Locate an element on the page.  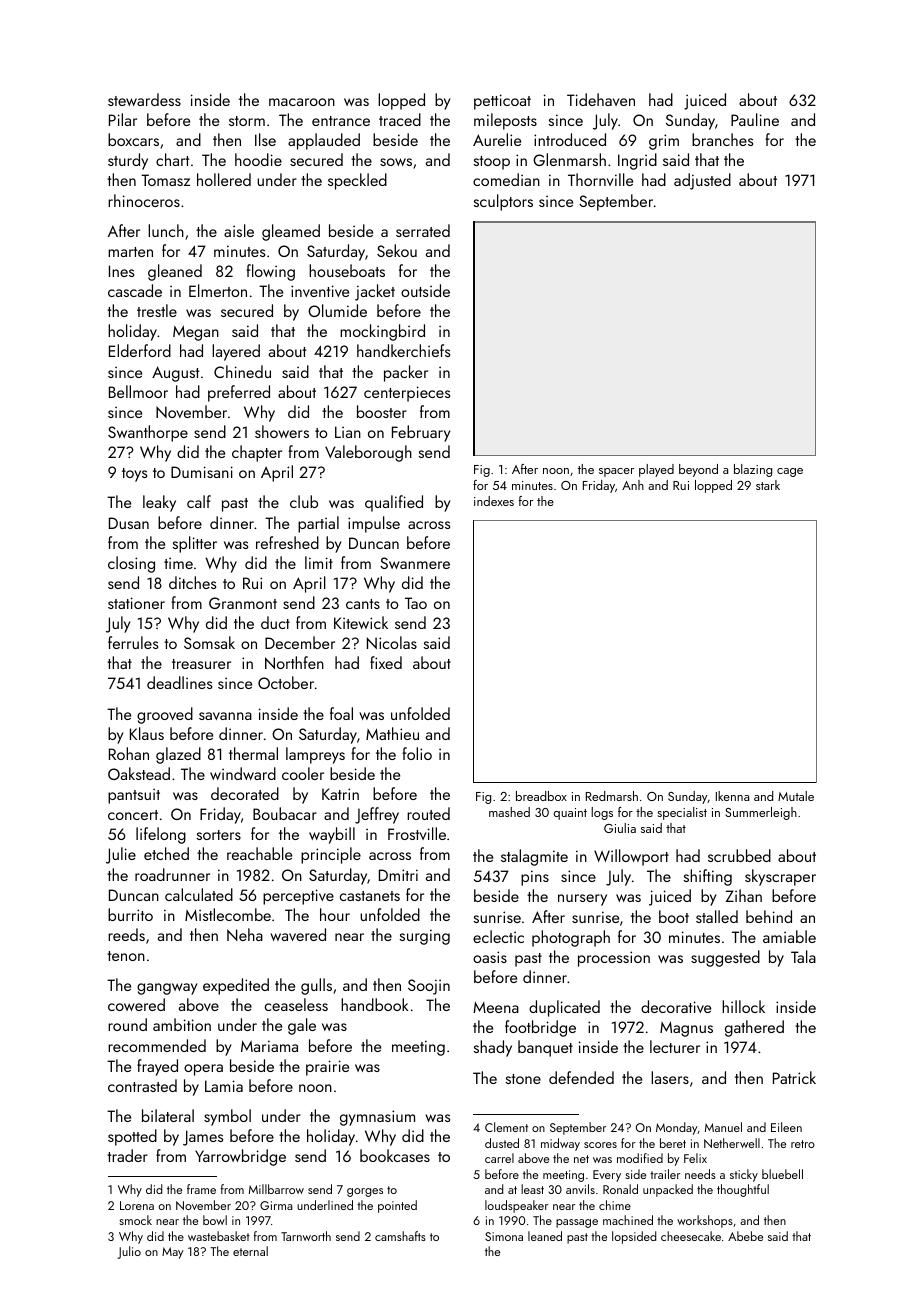
club is located at coordinates (304, 501).
